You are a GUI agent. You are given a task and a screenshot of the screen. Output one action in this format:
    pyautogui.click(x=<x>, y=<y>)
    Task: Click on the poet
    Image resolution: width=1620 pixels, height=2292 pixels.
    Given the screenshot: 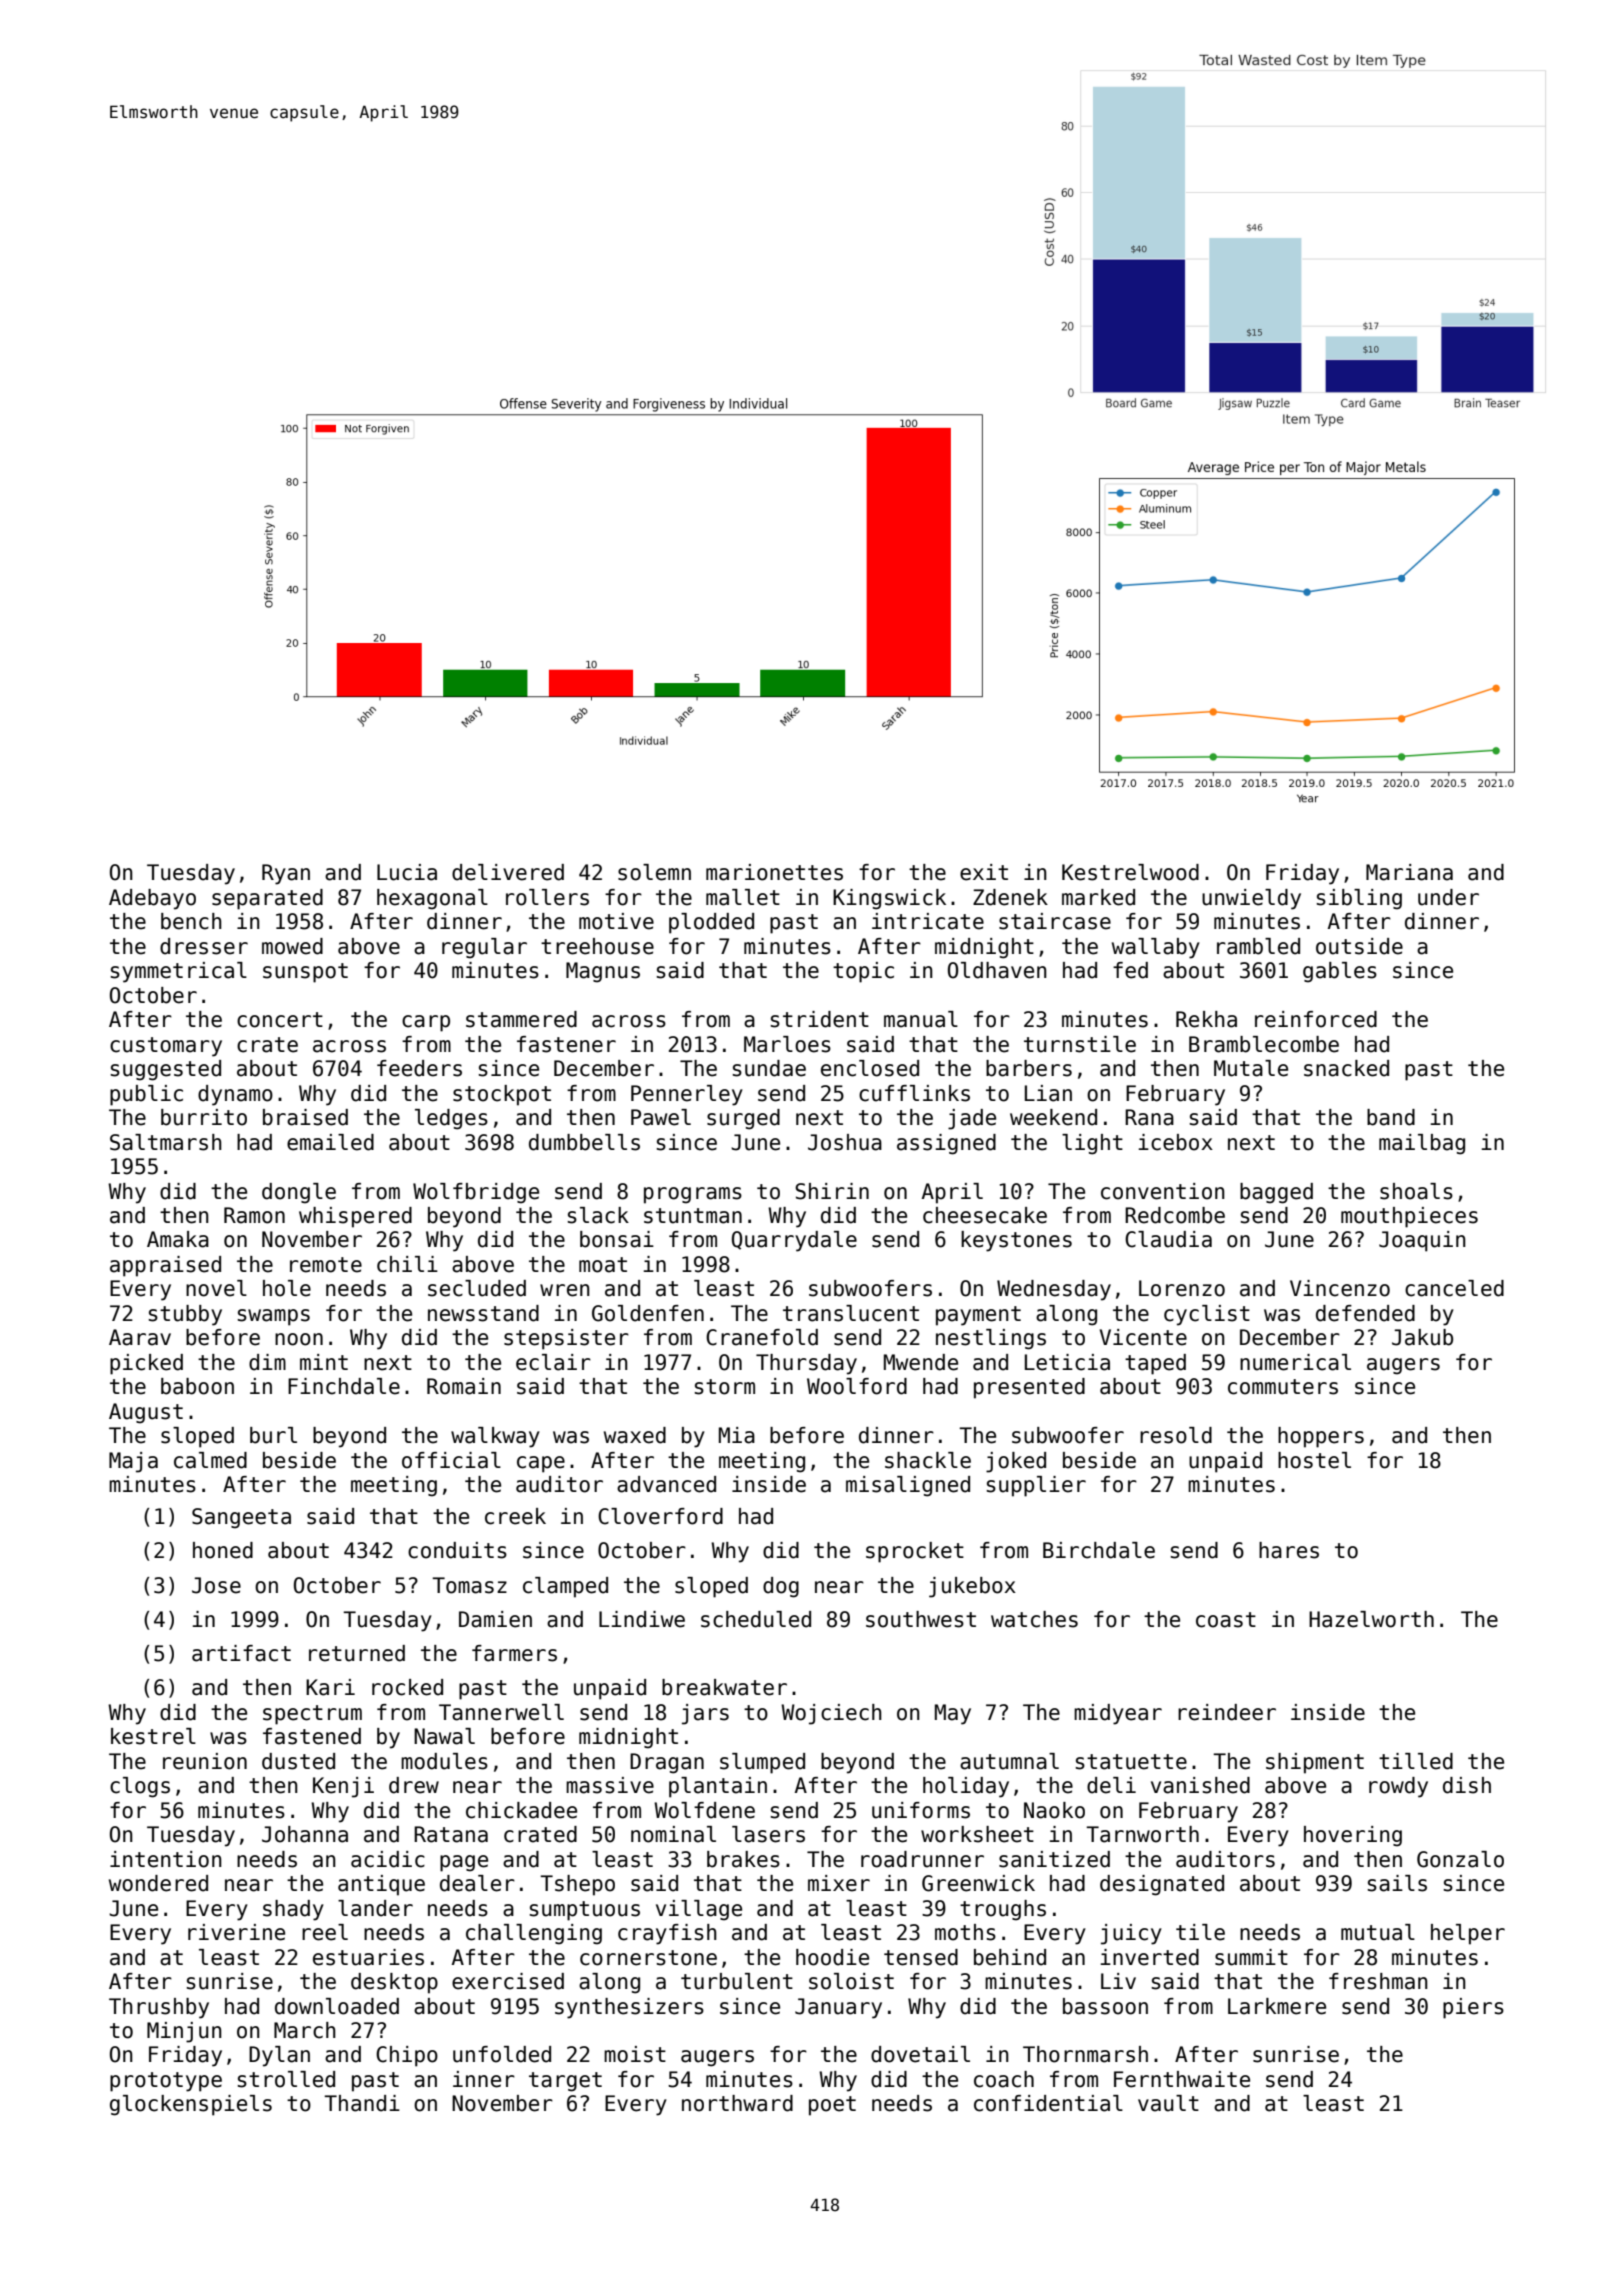 What is the action you would take?
    pyautogui.click(x=832, y=2106)
